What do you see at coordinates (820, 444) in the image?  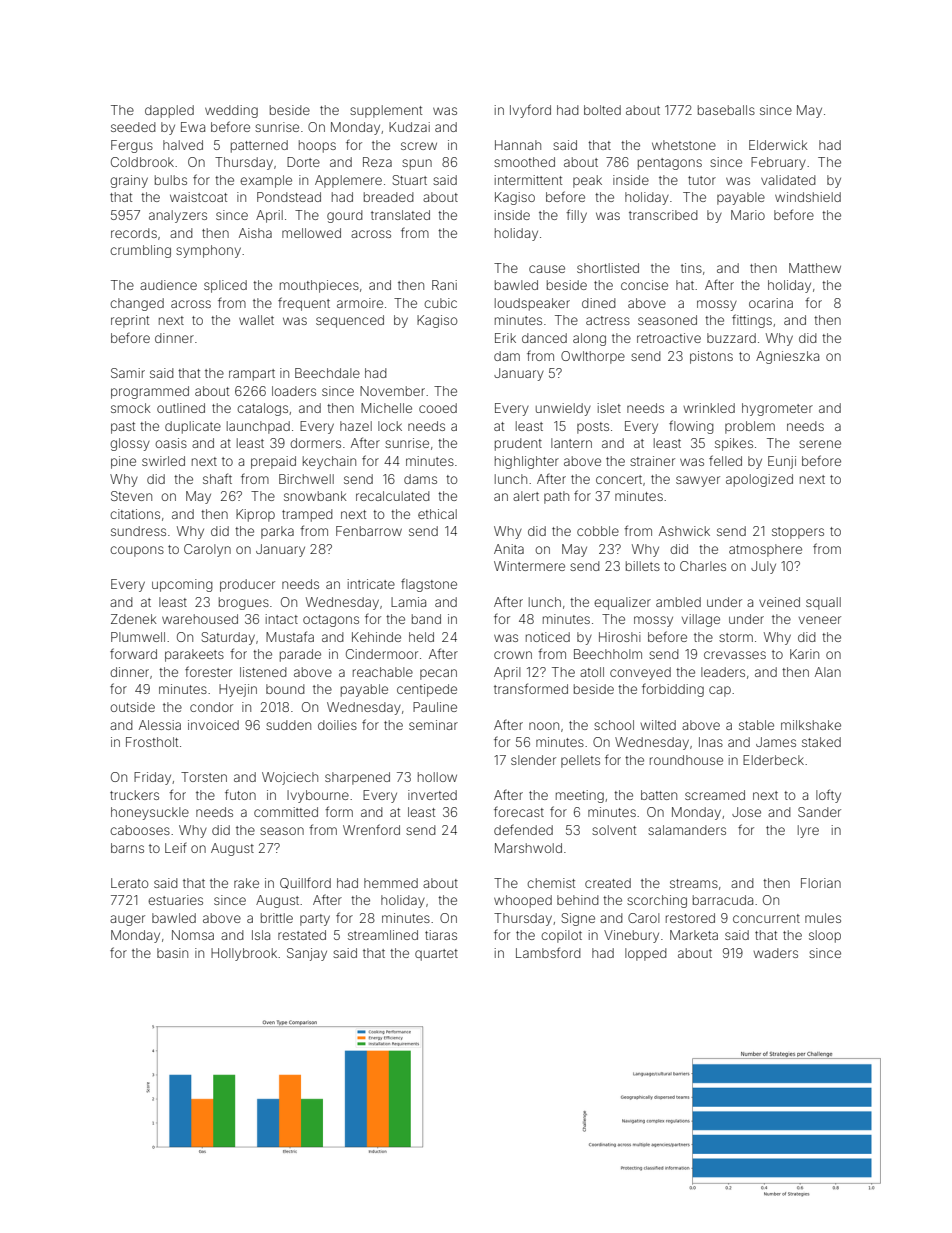 I see `serene` at bounding box center [820, 444].
